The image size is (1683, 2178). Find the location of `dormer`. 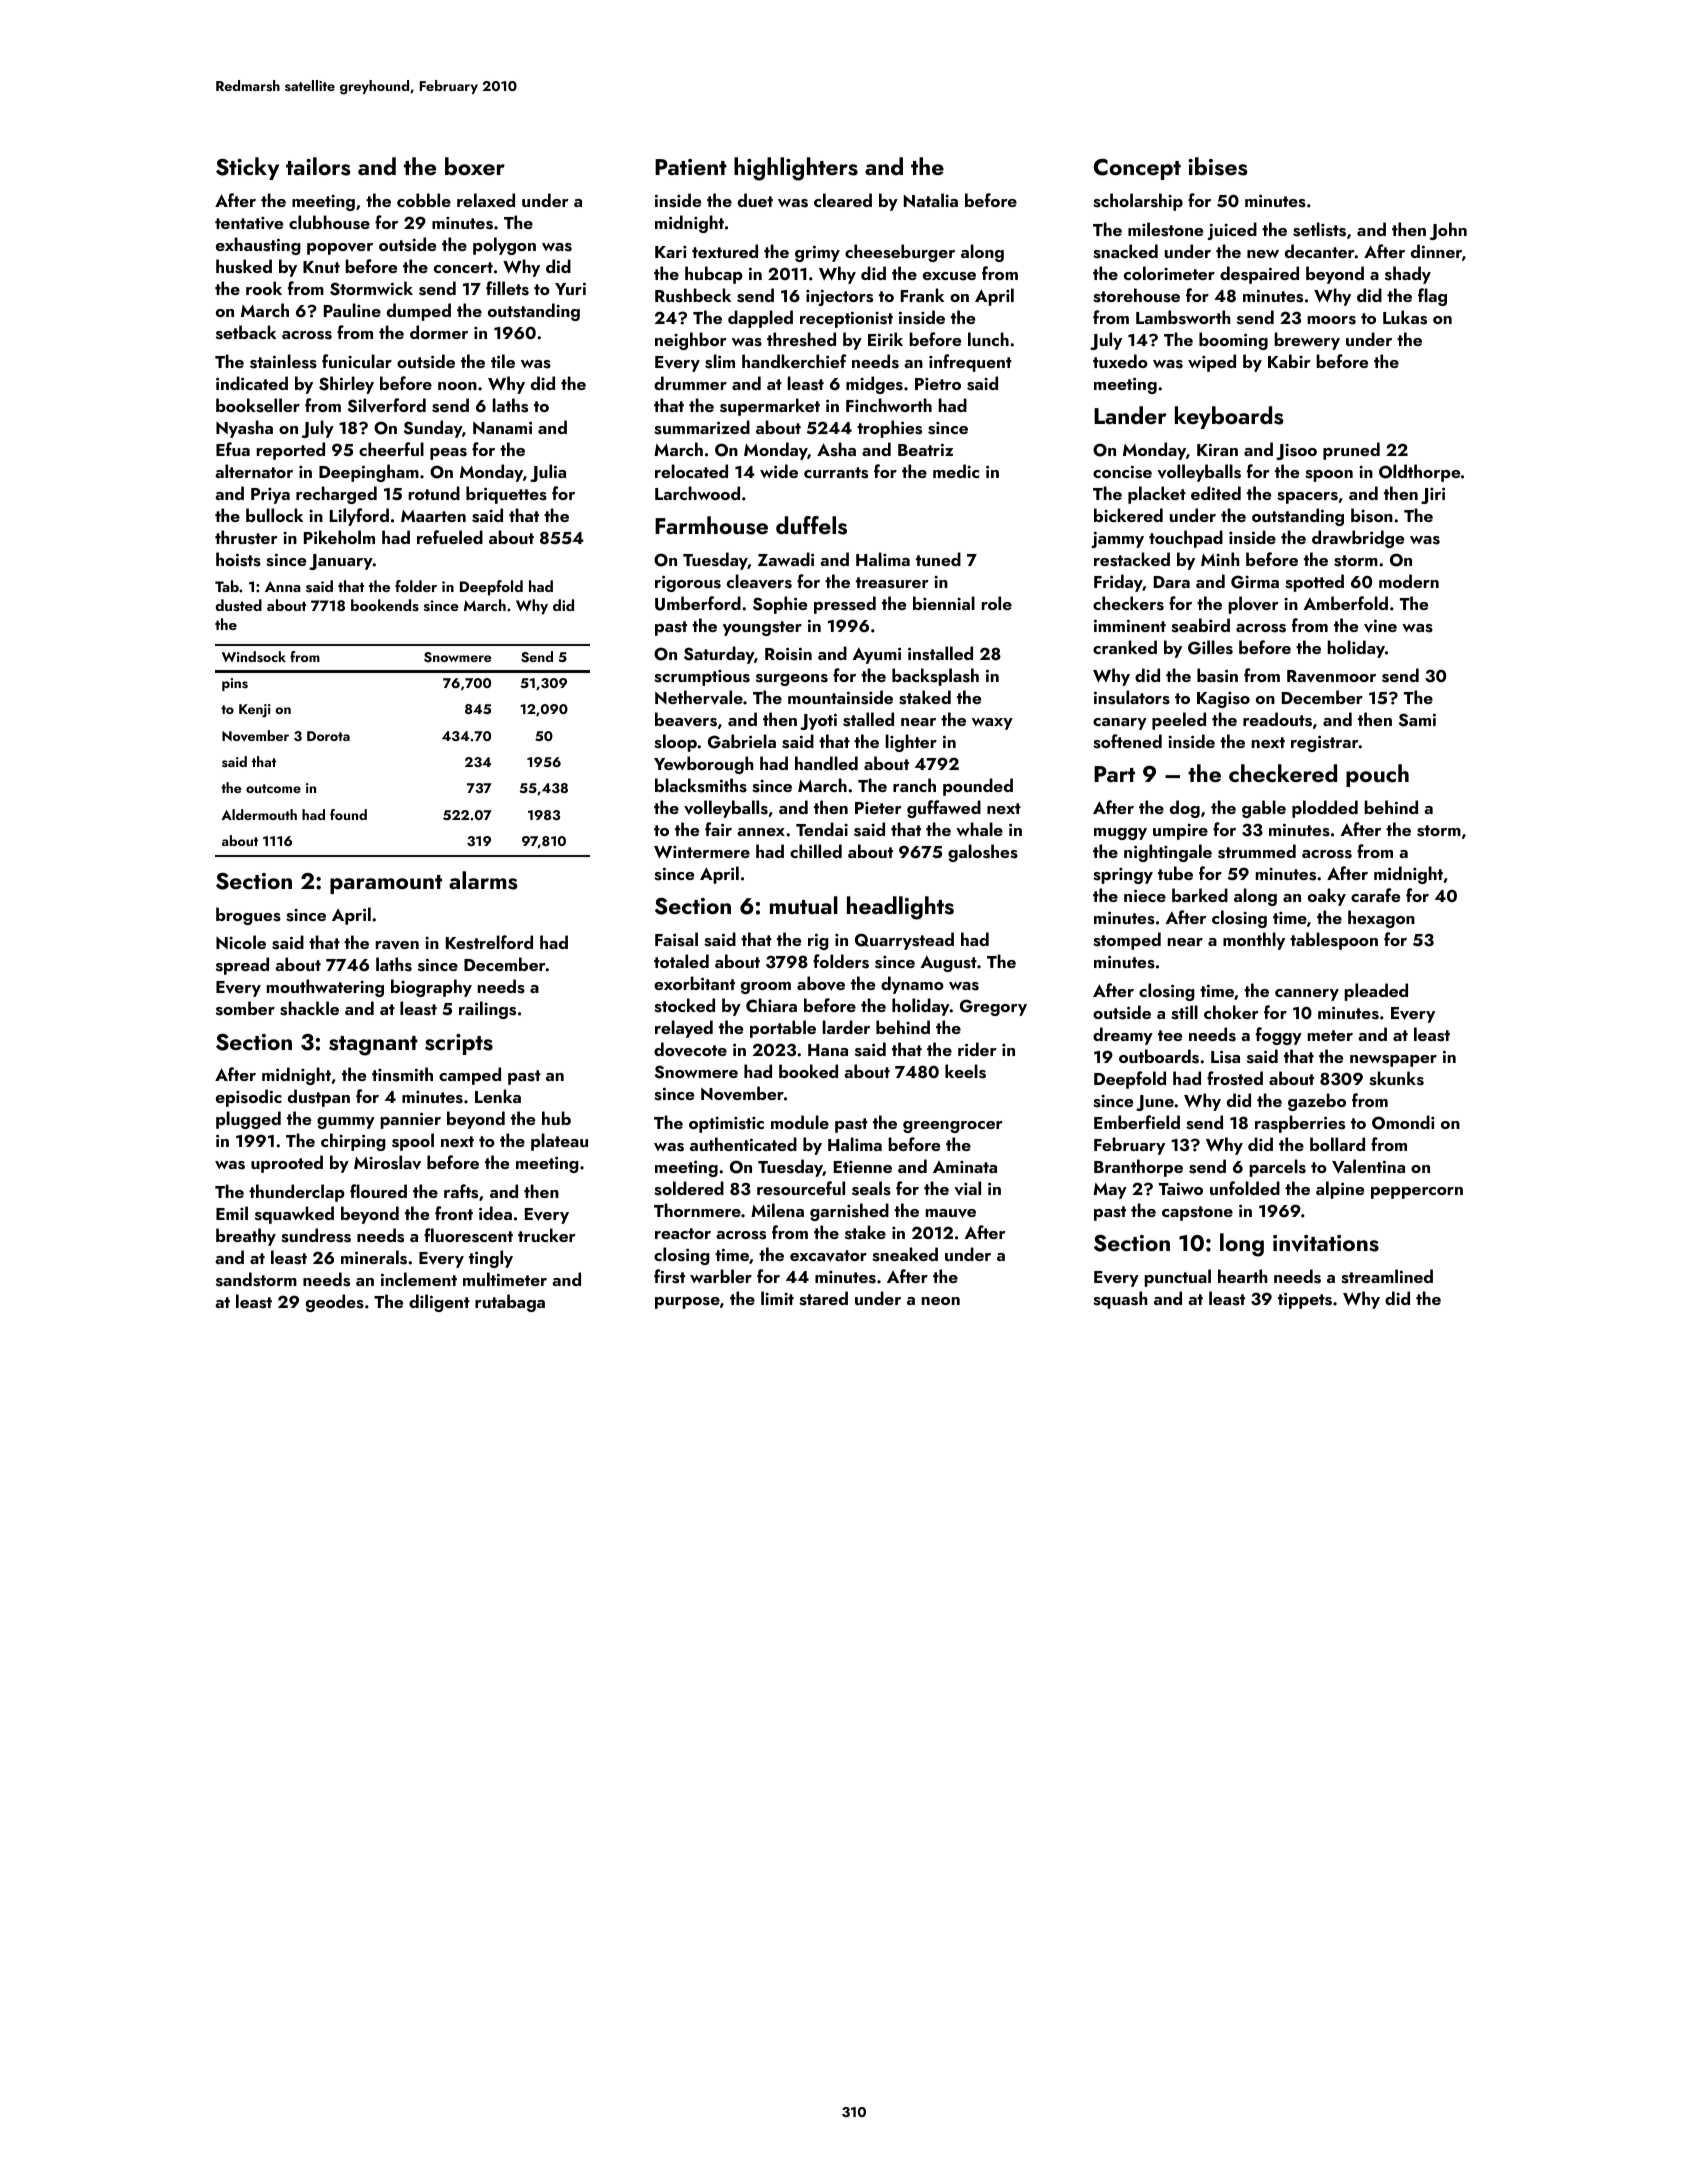

dormer is located at coordinates (439, 332).
